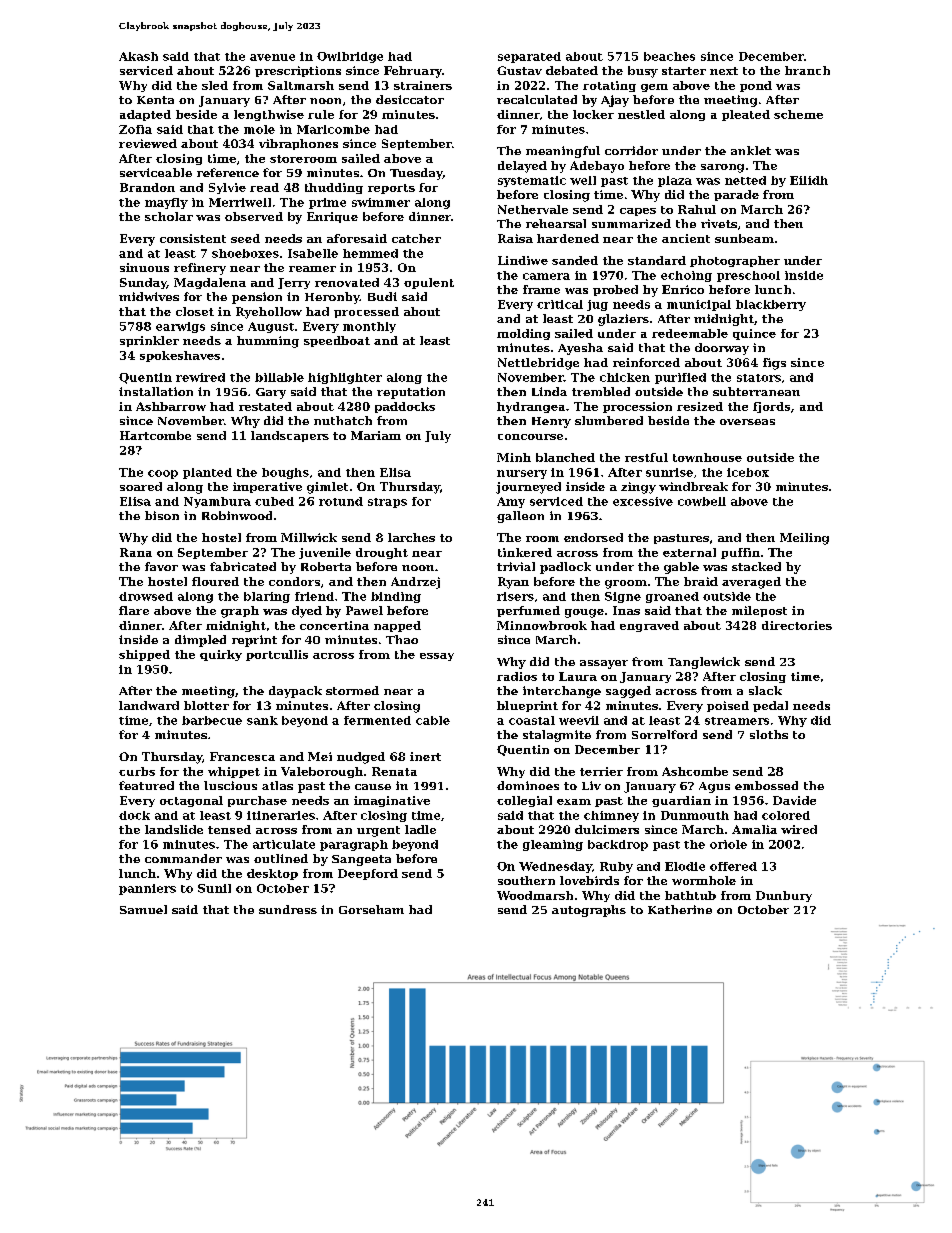 The width and height of the screenshot is (952, 1233). Describe the element at coordinates (771, 407) in the screenshot. I see `fjords` at that location.
